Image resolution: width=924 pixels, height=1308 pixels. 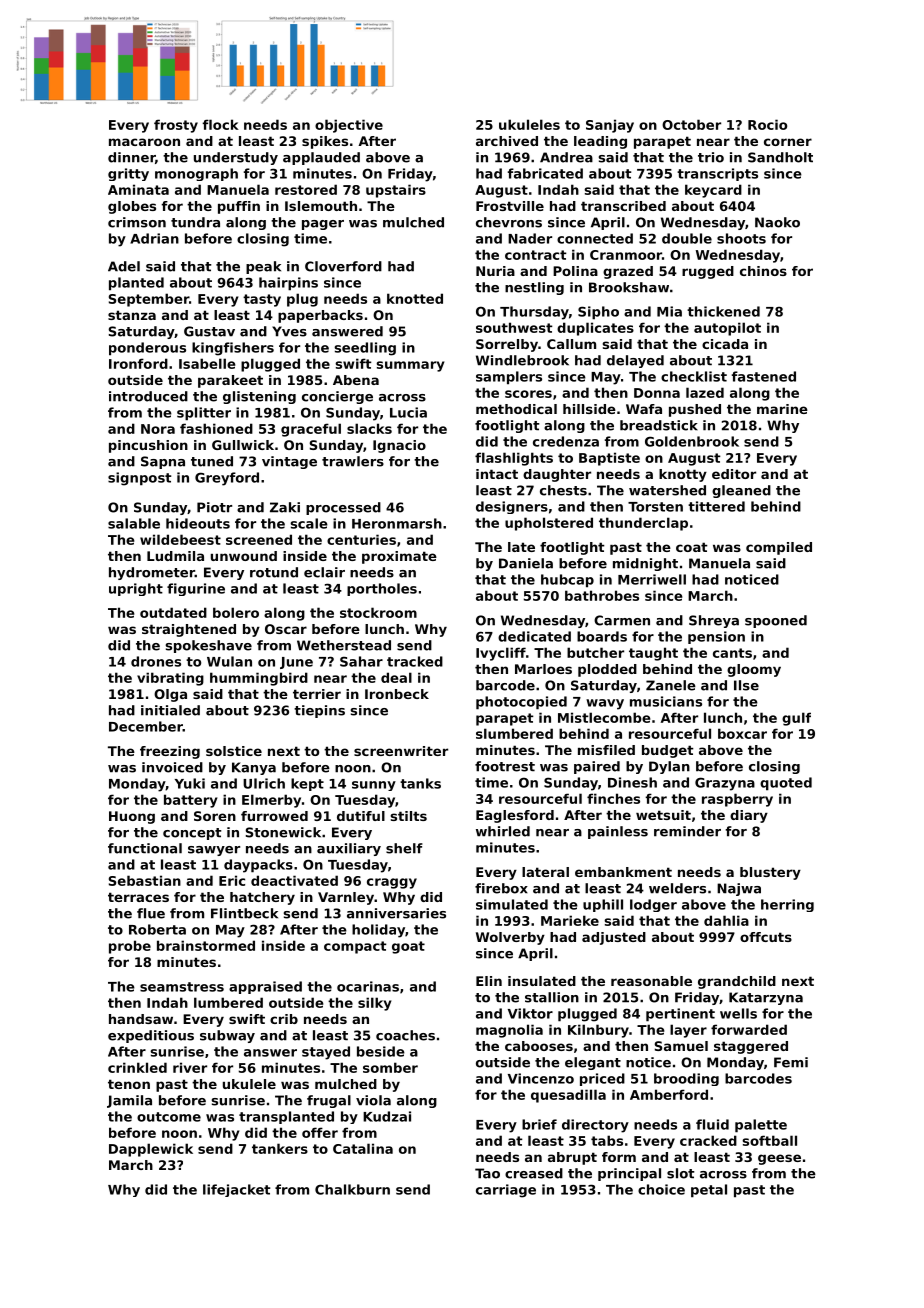 What do you see at coordinates (319, 711) in the page?
I see `tiepins` at bounding box center [319, 711].
